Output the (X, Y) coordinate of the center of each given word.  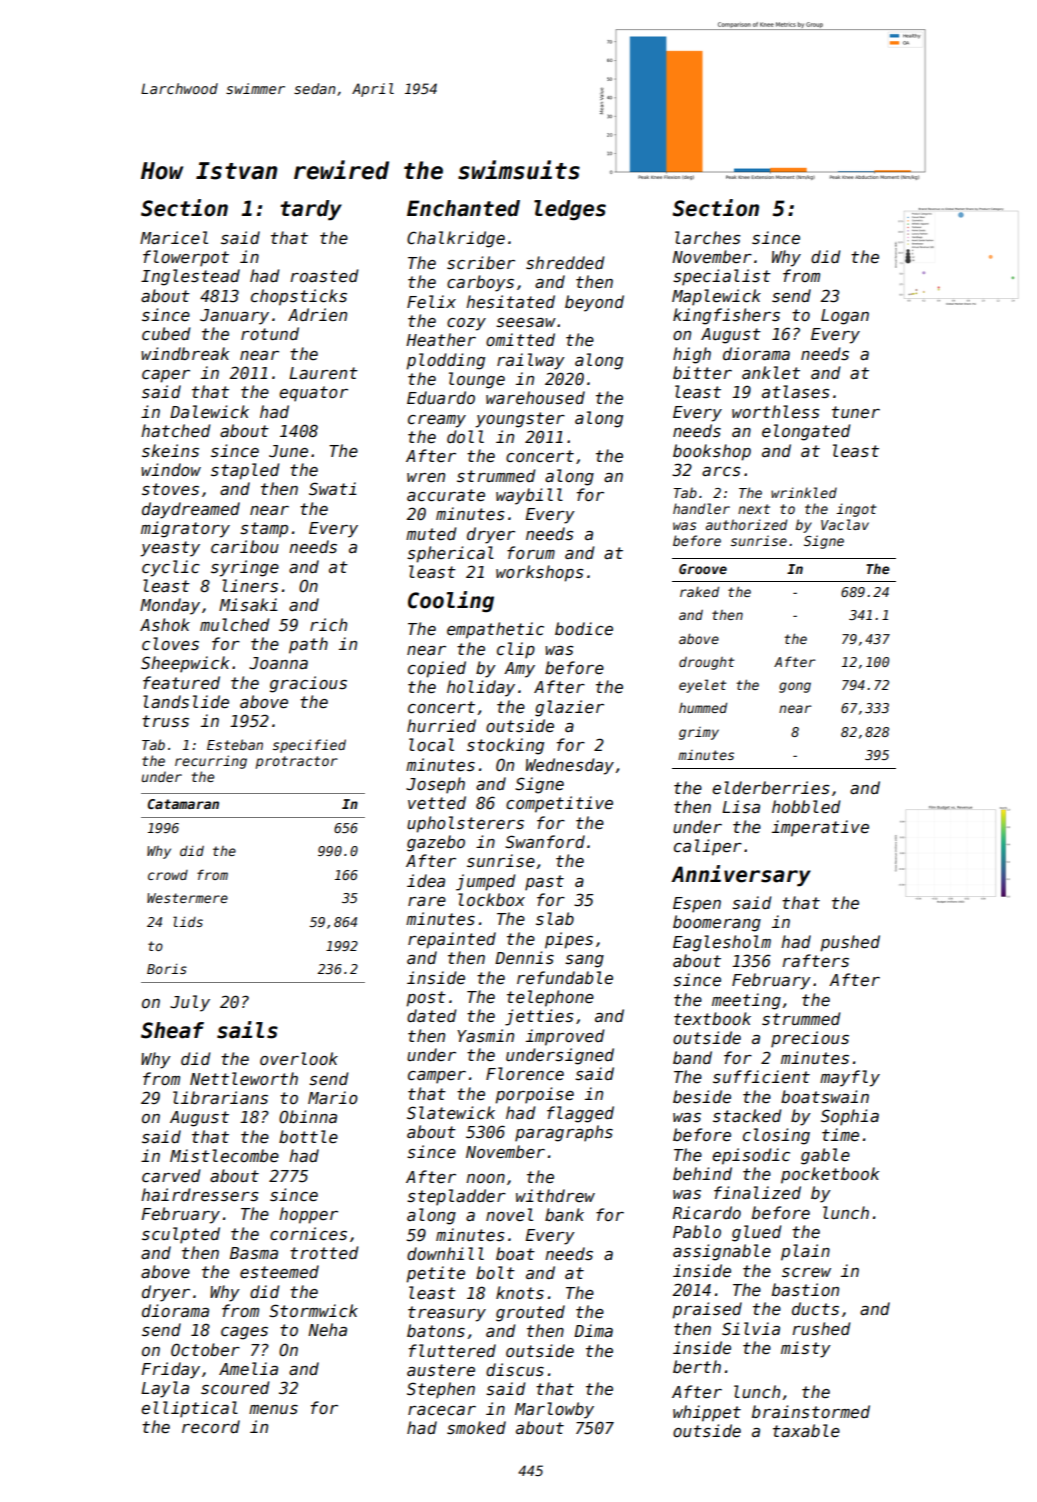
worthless (775, 412)
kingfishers (726, 316)
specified (309, 746)
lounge (477, 380)
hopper (308, 1215)
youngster (520, 420)
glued (757, 1233)
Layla (165, 1389)
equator (313, 394)
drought (706, 663)
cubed (166, 333)
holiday (481, 688)
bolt (495, 1272)
